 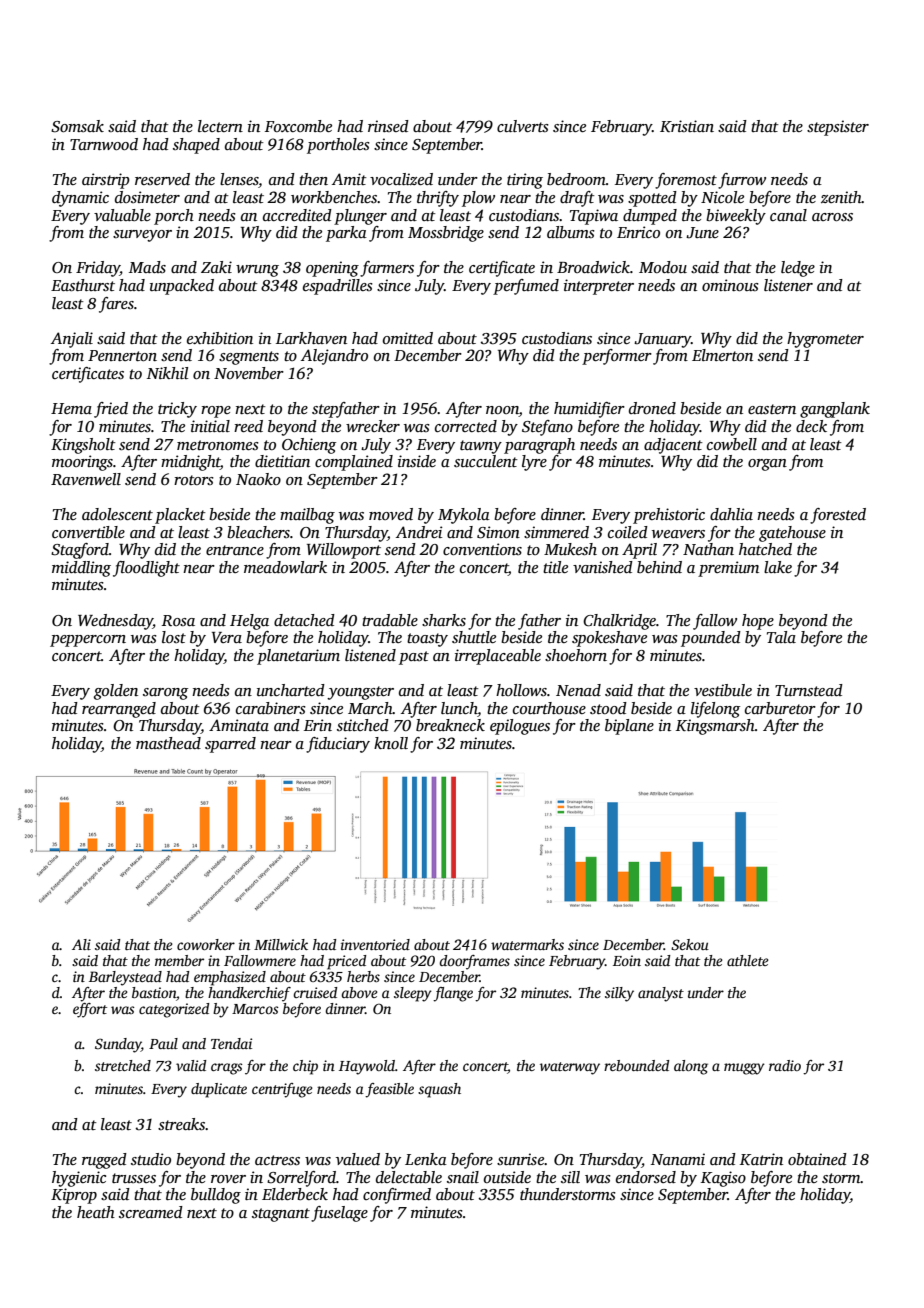 I want to click on hygrometer, so click(x=825, y=340).
